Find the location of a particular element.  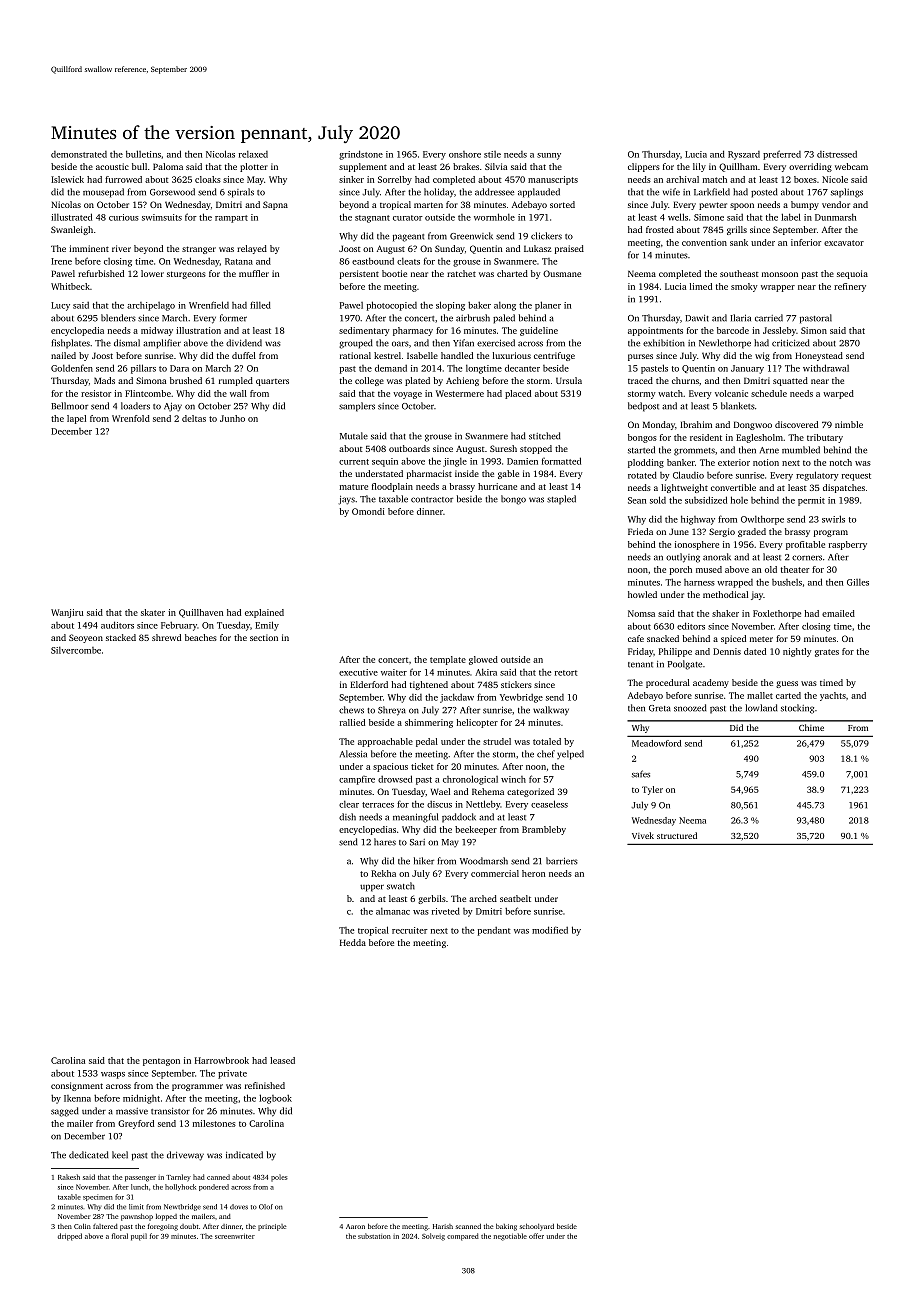

executive is located at coordinates (358, 672).
